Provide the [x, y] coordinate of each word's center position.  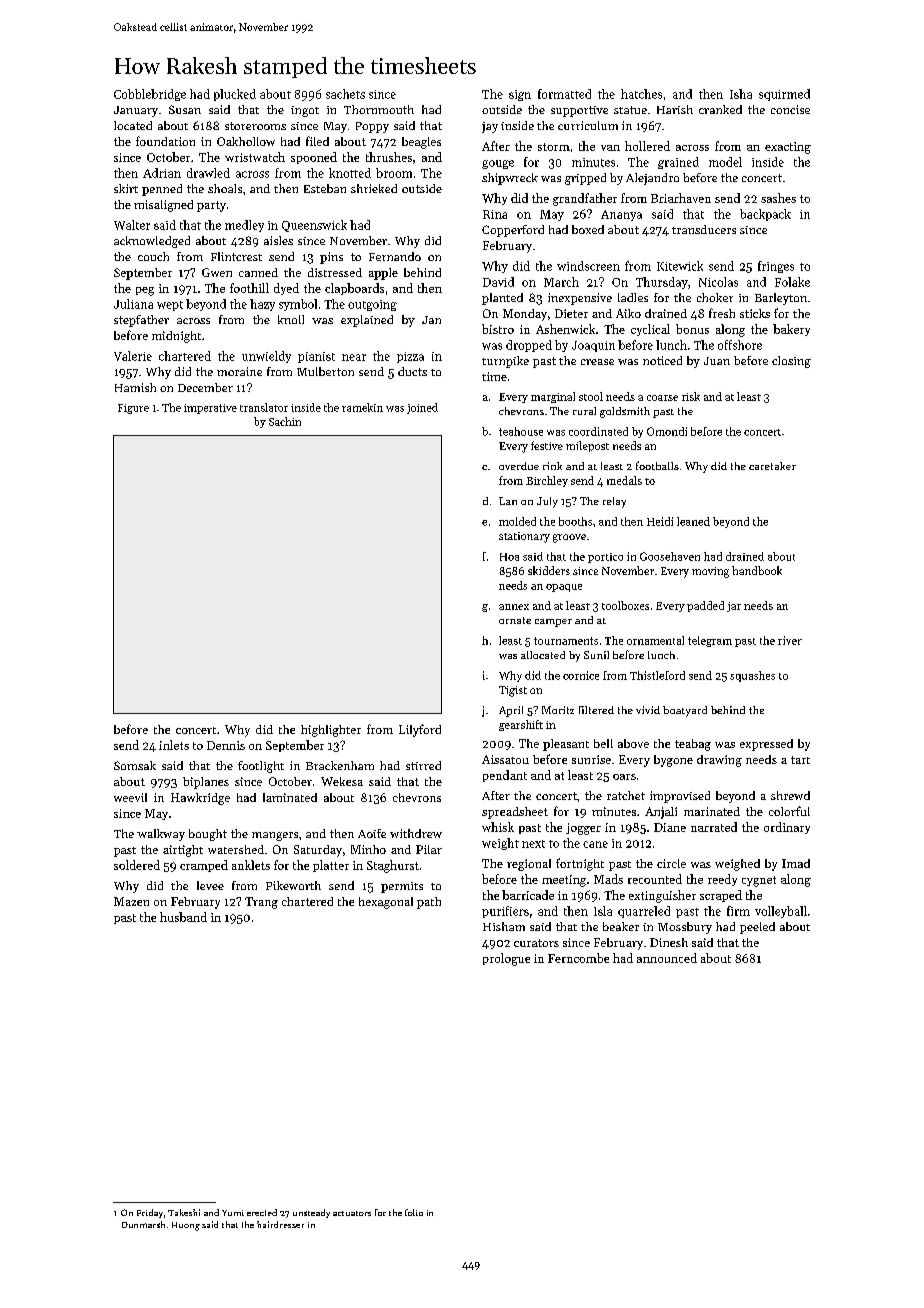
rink [552, 466]
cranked [720, 109]
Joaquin [593, 346]
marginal [553, 397]
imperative [210, 409]
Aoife [372, 833]
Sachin [285, 421]
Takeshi [184, 1212]
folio [414, 1212]
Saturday [318, 851]
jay [490, 127]
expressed [766, 745]
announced [667, 958]
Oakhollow [246, 141]
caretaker [772, 466]
